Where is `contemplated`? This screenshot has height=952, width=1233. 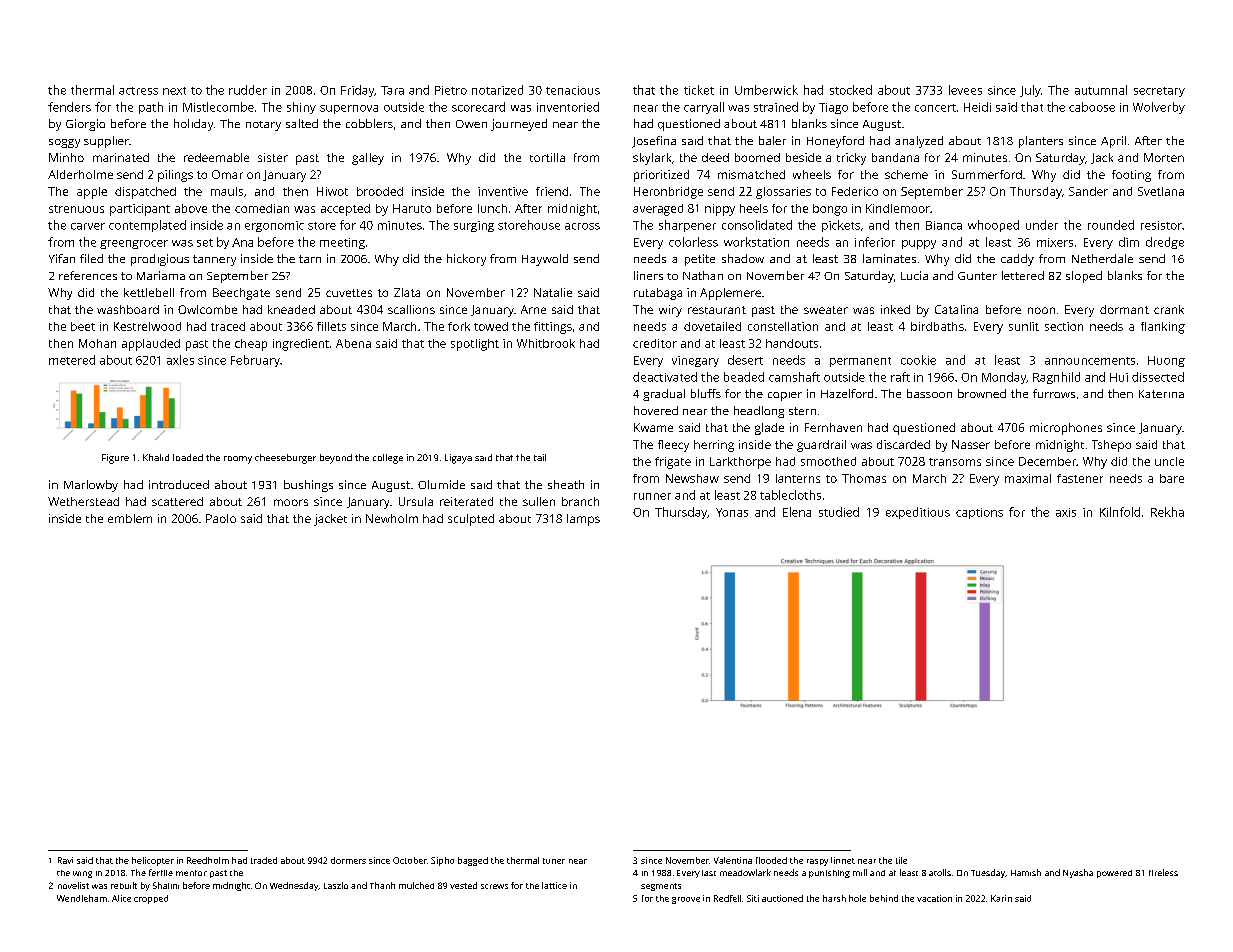 contemplated is located at coordinates (147, 226).
